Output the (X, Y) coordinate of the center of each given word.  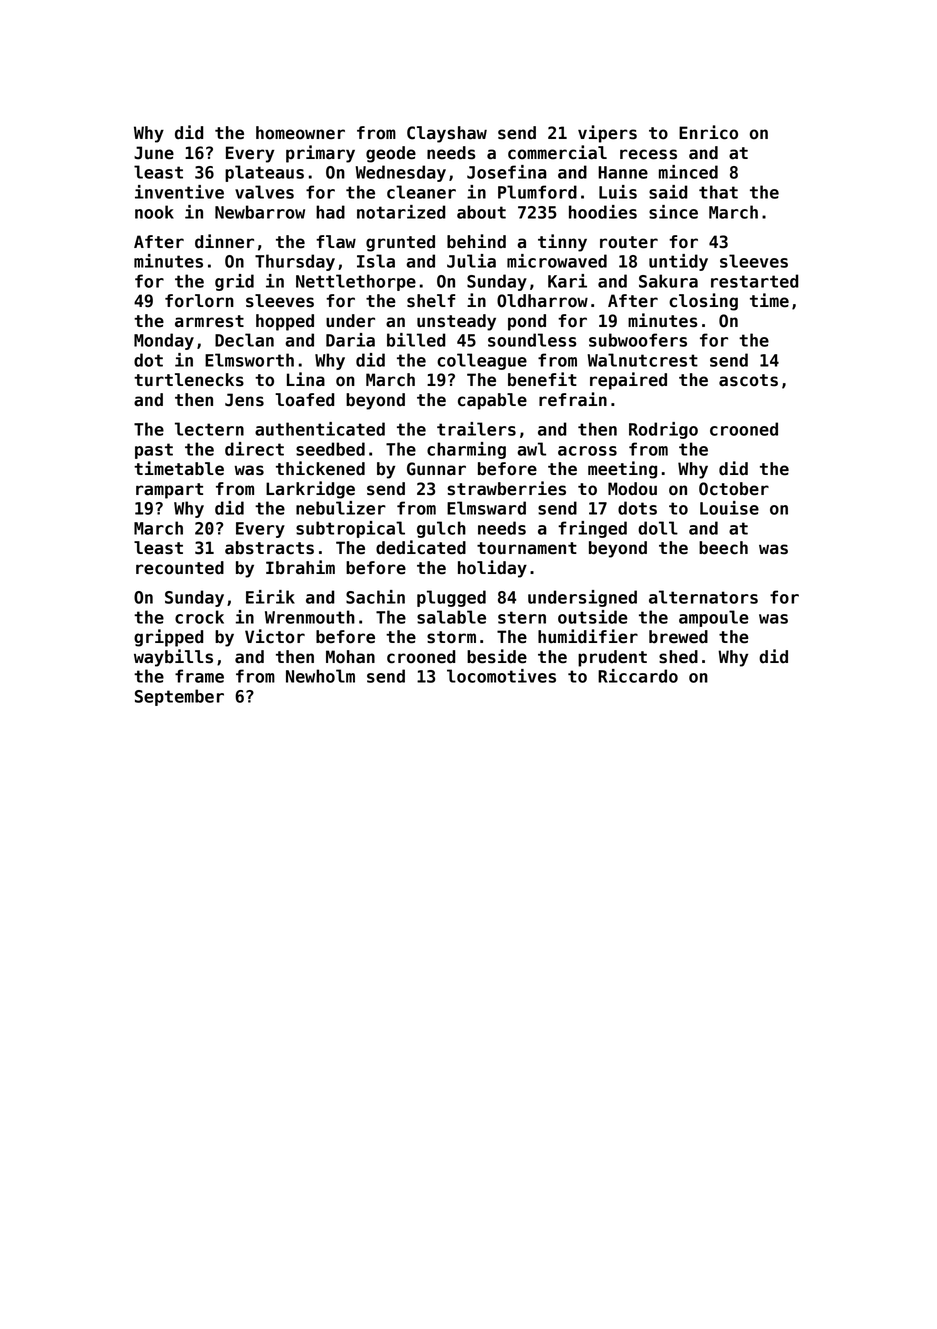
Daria (350, 340)
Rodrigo (663, 430)
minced (688, 172)
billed (416, 340)
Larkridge (310, 490)
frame (199, 676)
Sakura (668, 281)
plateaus (264, 173)
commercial (557, 152)
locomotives (501, 676)
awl (531, 449)
